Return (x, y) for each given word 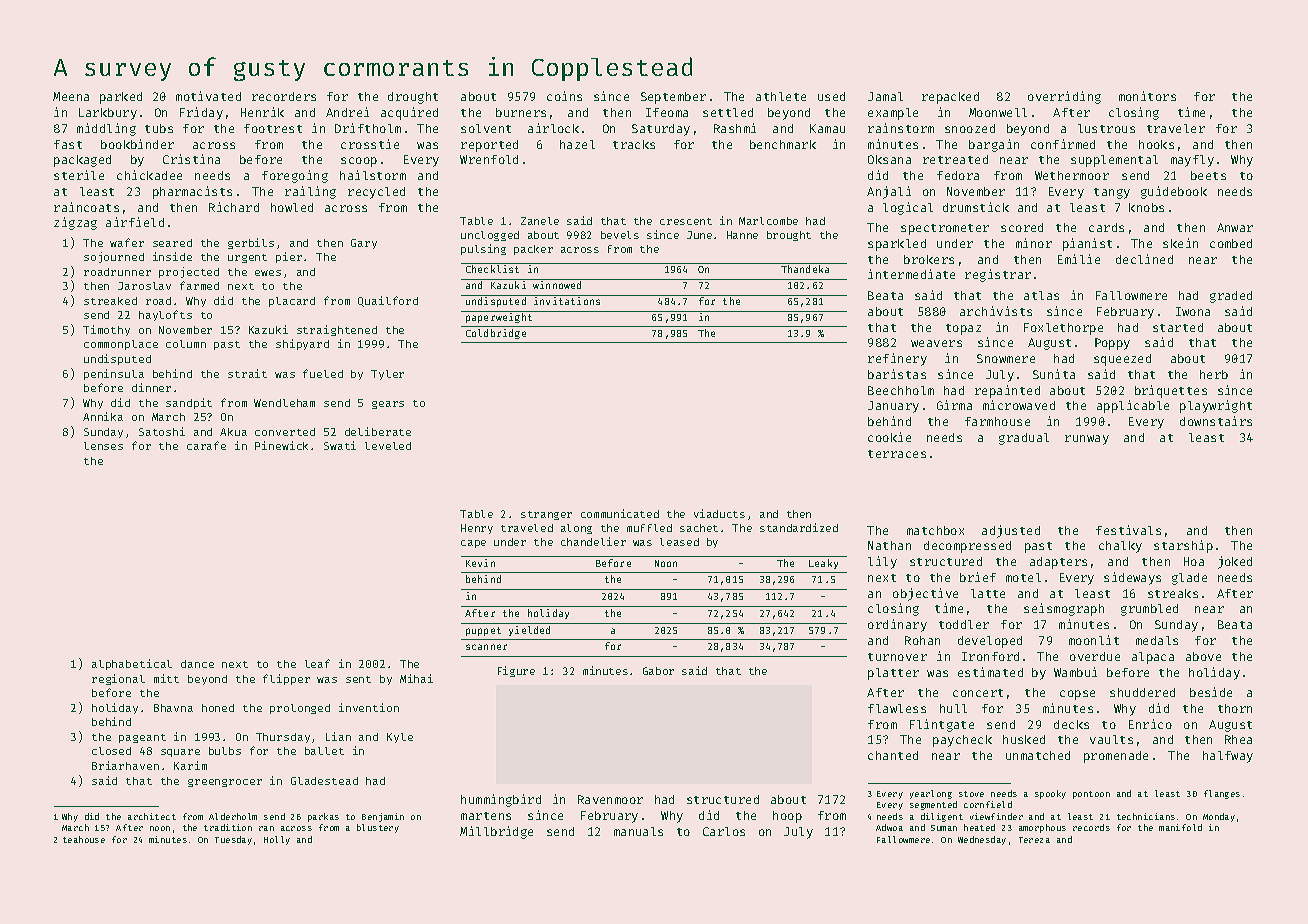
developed (990, 642)
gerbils (251, 243)
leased (679, 542)
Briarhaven (125, 765)
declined (1144, 259)
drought (413, 98)
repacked (950, 98)
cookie (889, 437)
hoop (787, 817)
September (673, 98)
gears (388, 405)
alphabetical (132, 664)
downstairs (1216, 421)
